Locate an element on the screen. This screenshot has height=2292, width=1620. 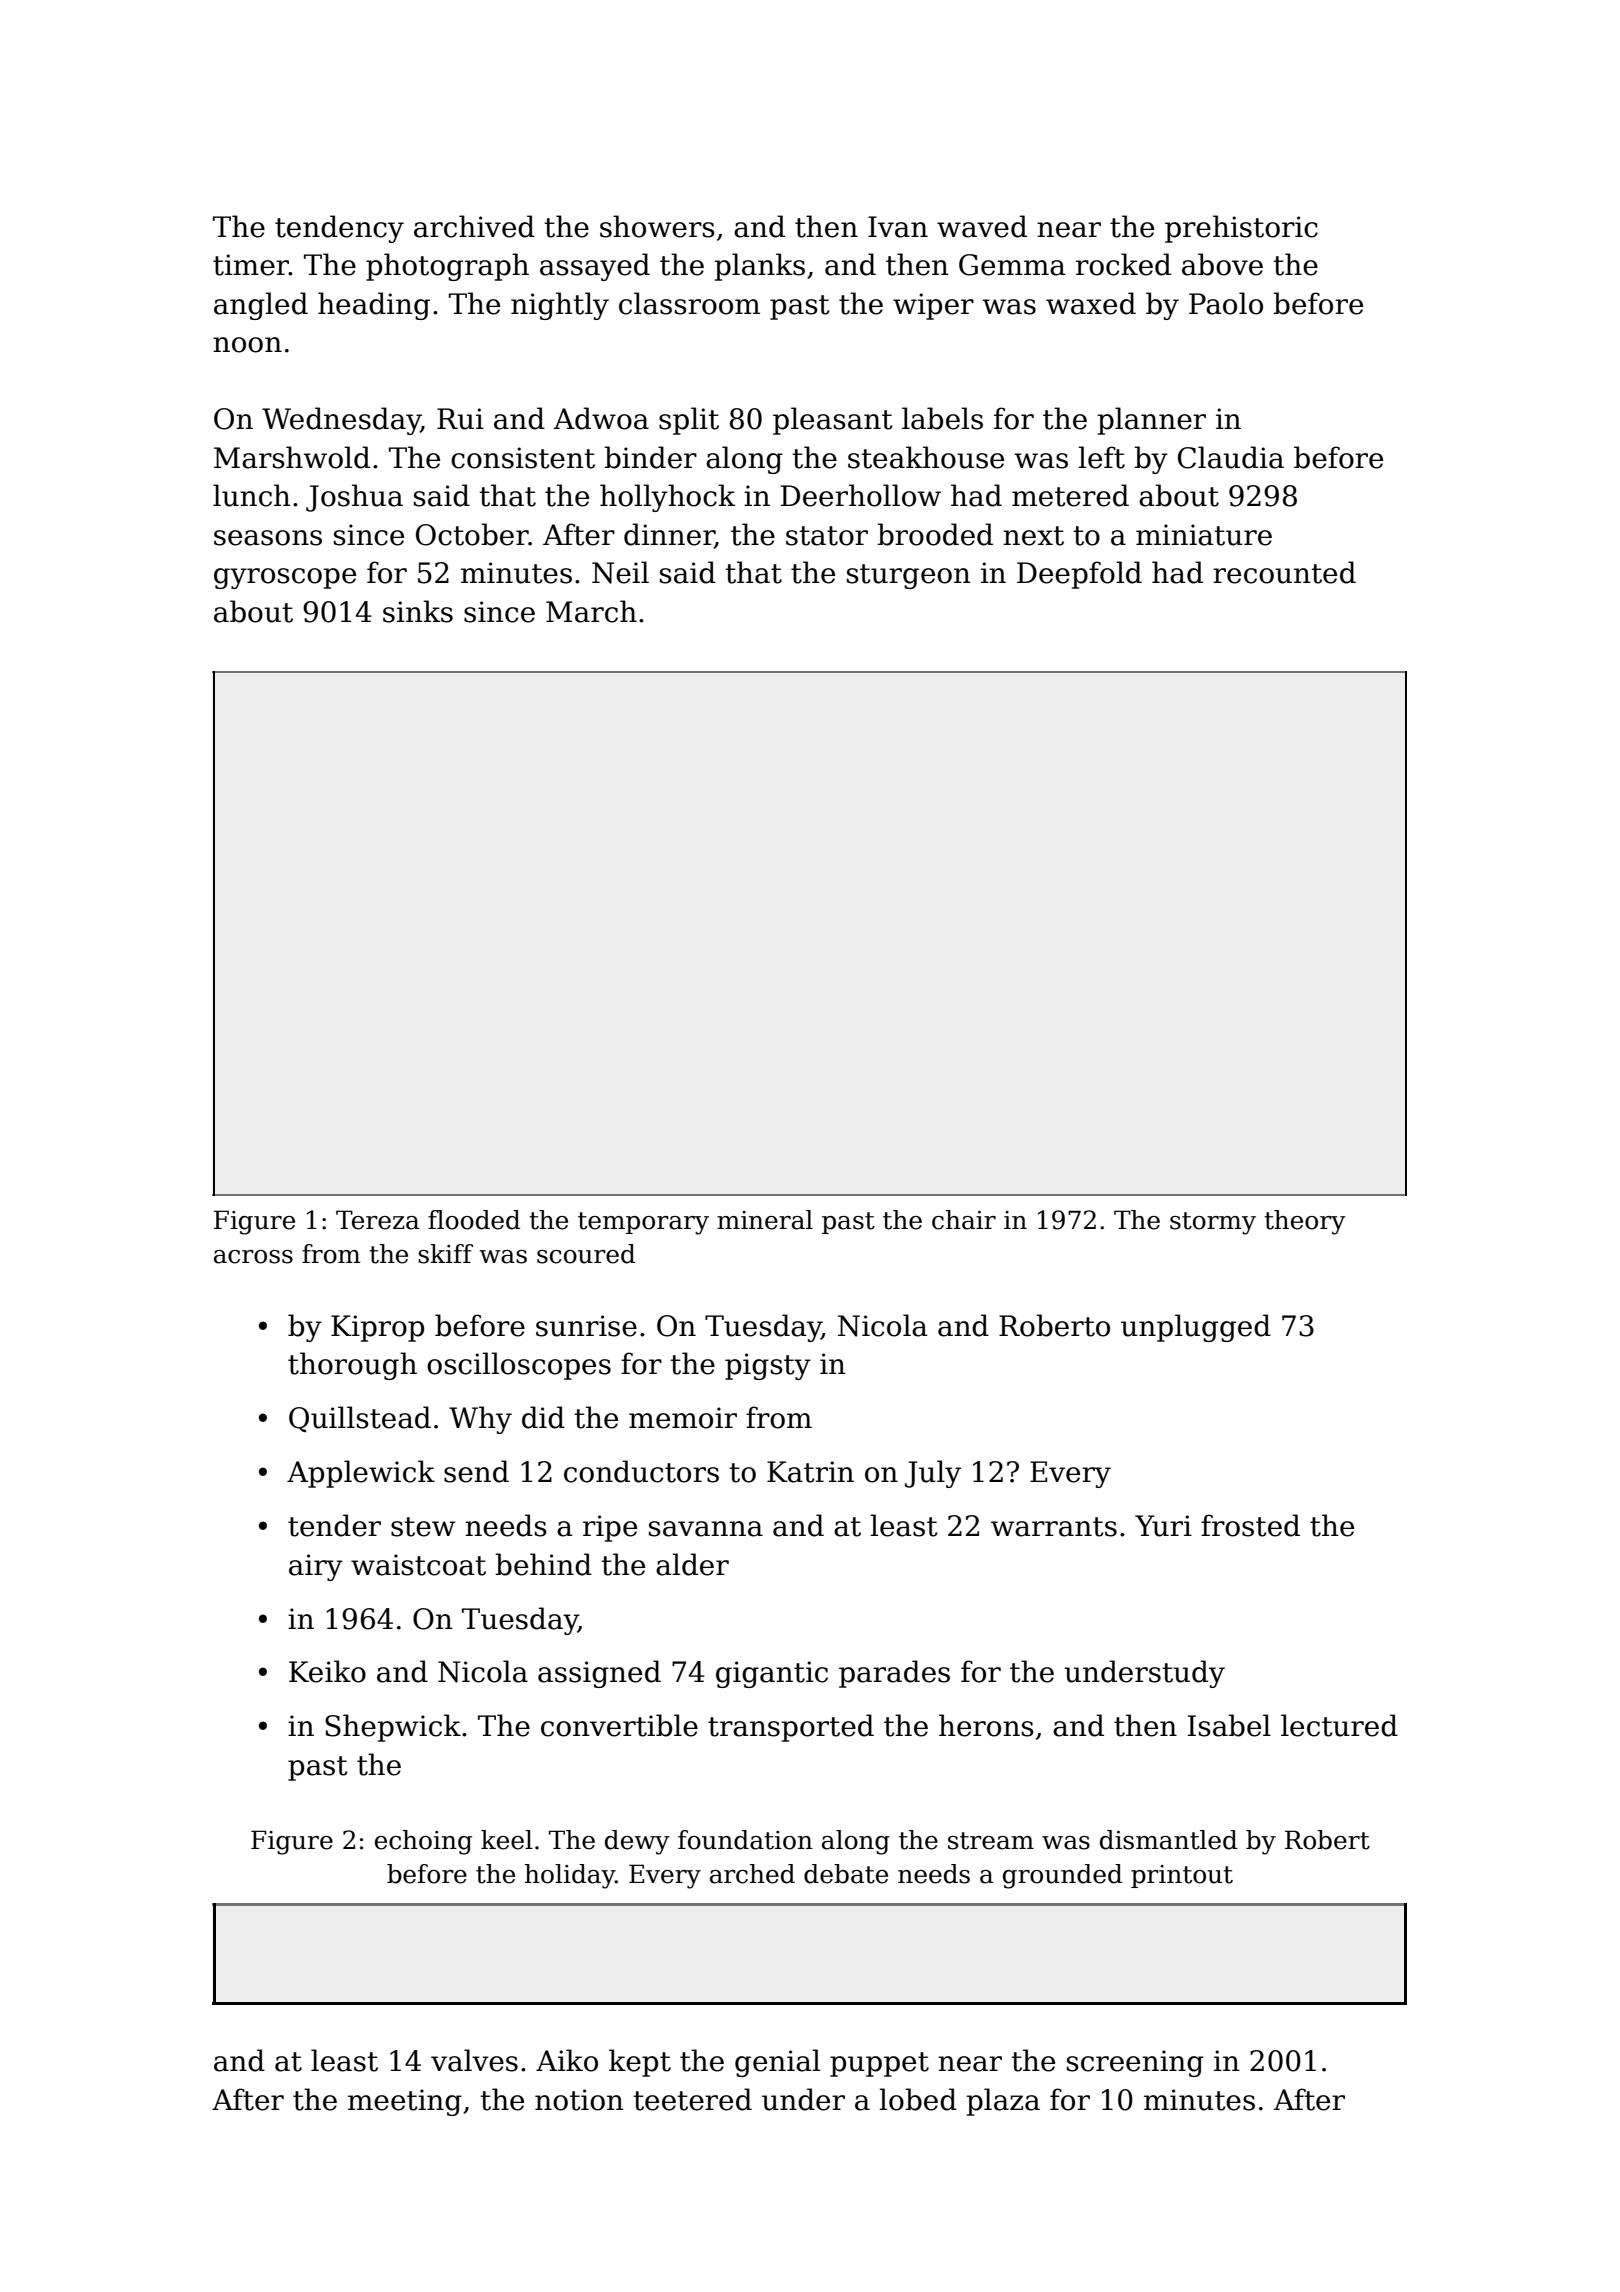
labels is located at coordinates (942, 418).
